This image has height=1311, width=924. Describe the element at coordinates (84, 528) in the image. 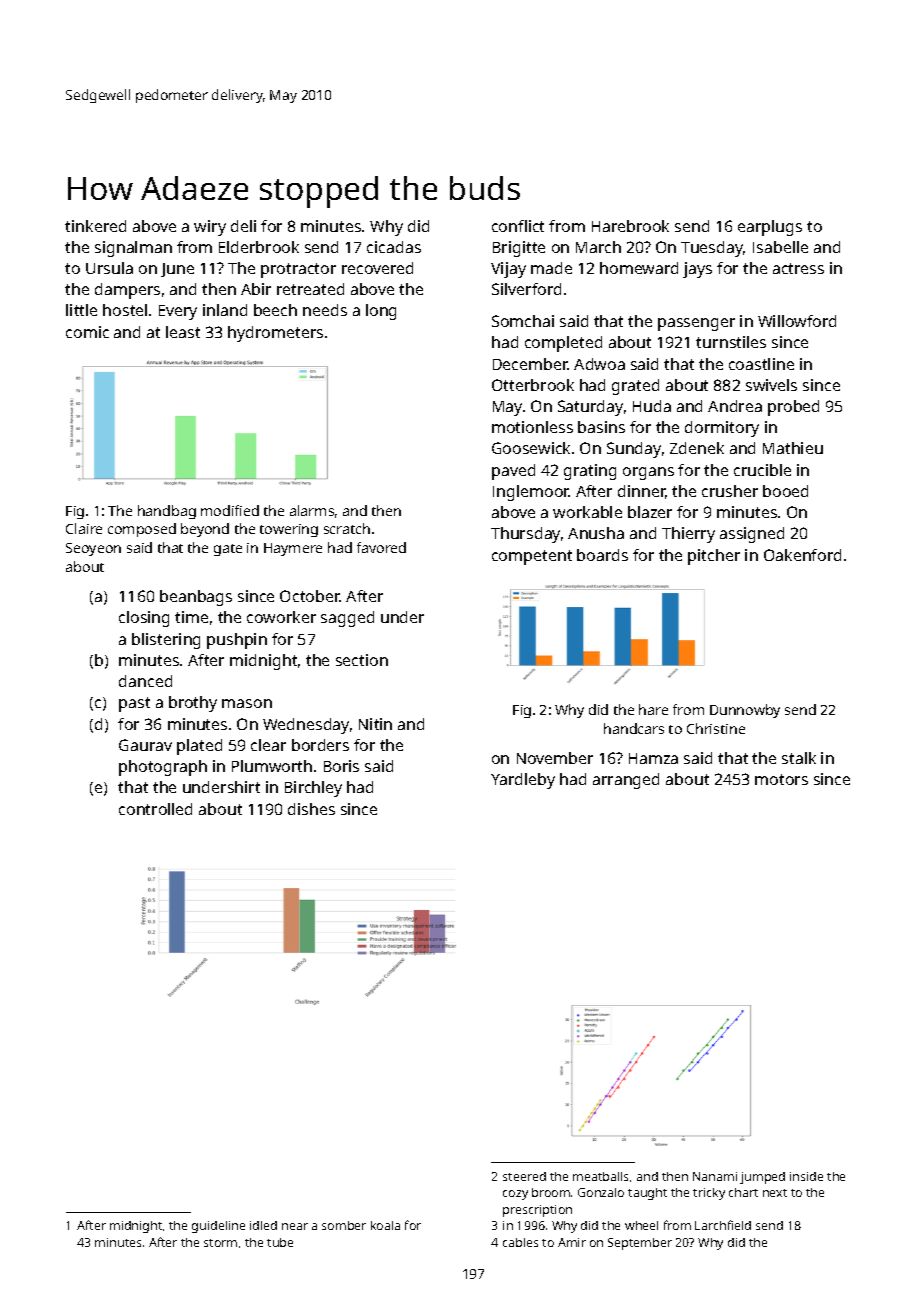

I see `Claire` at that location.
